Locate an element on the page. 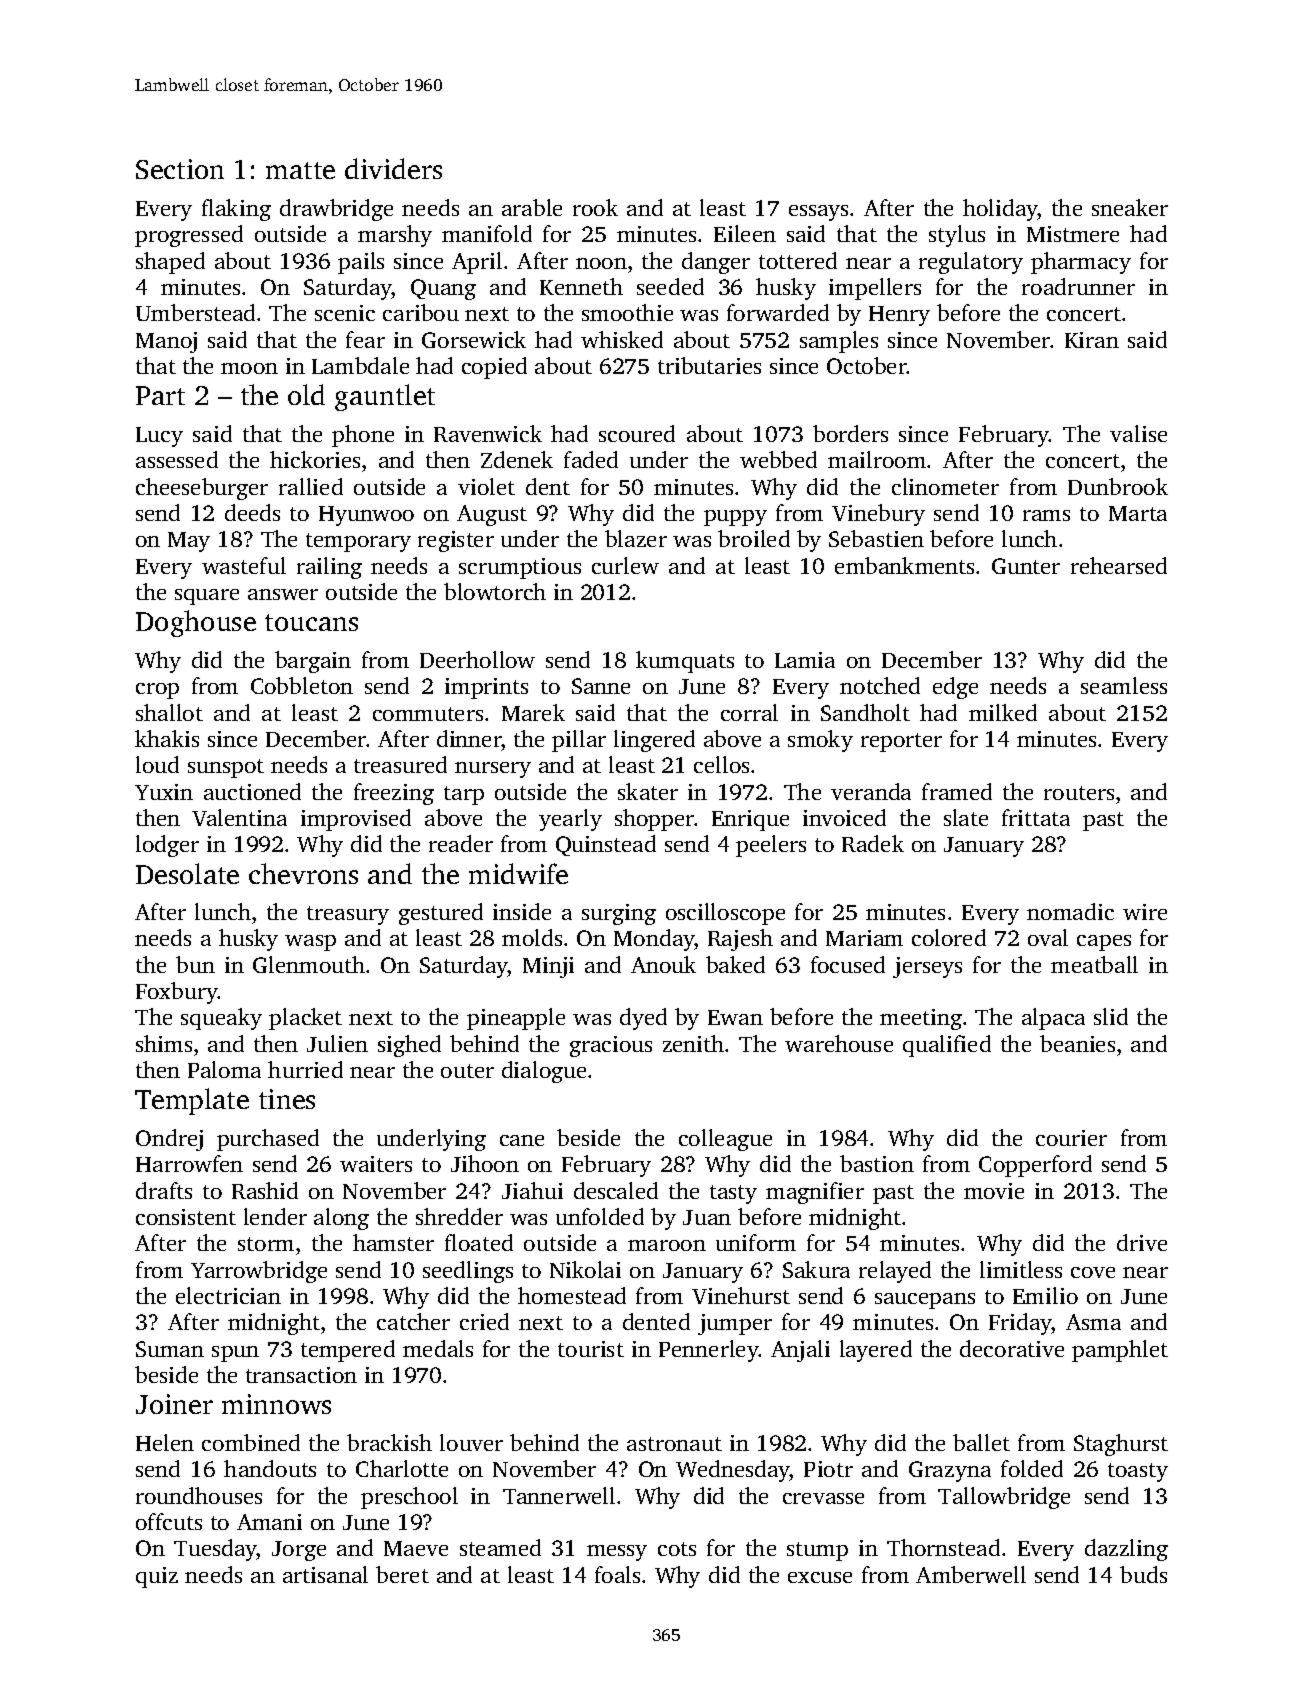 This image has height=1687, width=1304. Eileen is located at coordinates (745, 233).
